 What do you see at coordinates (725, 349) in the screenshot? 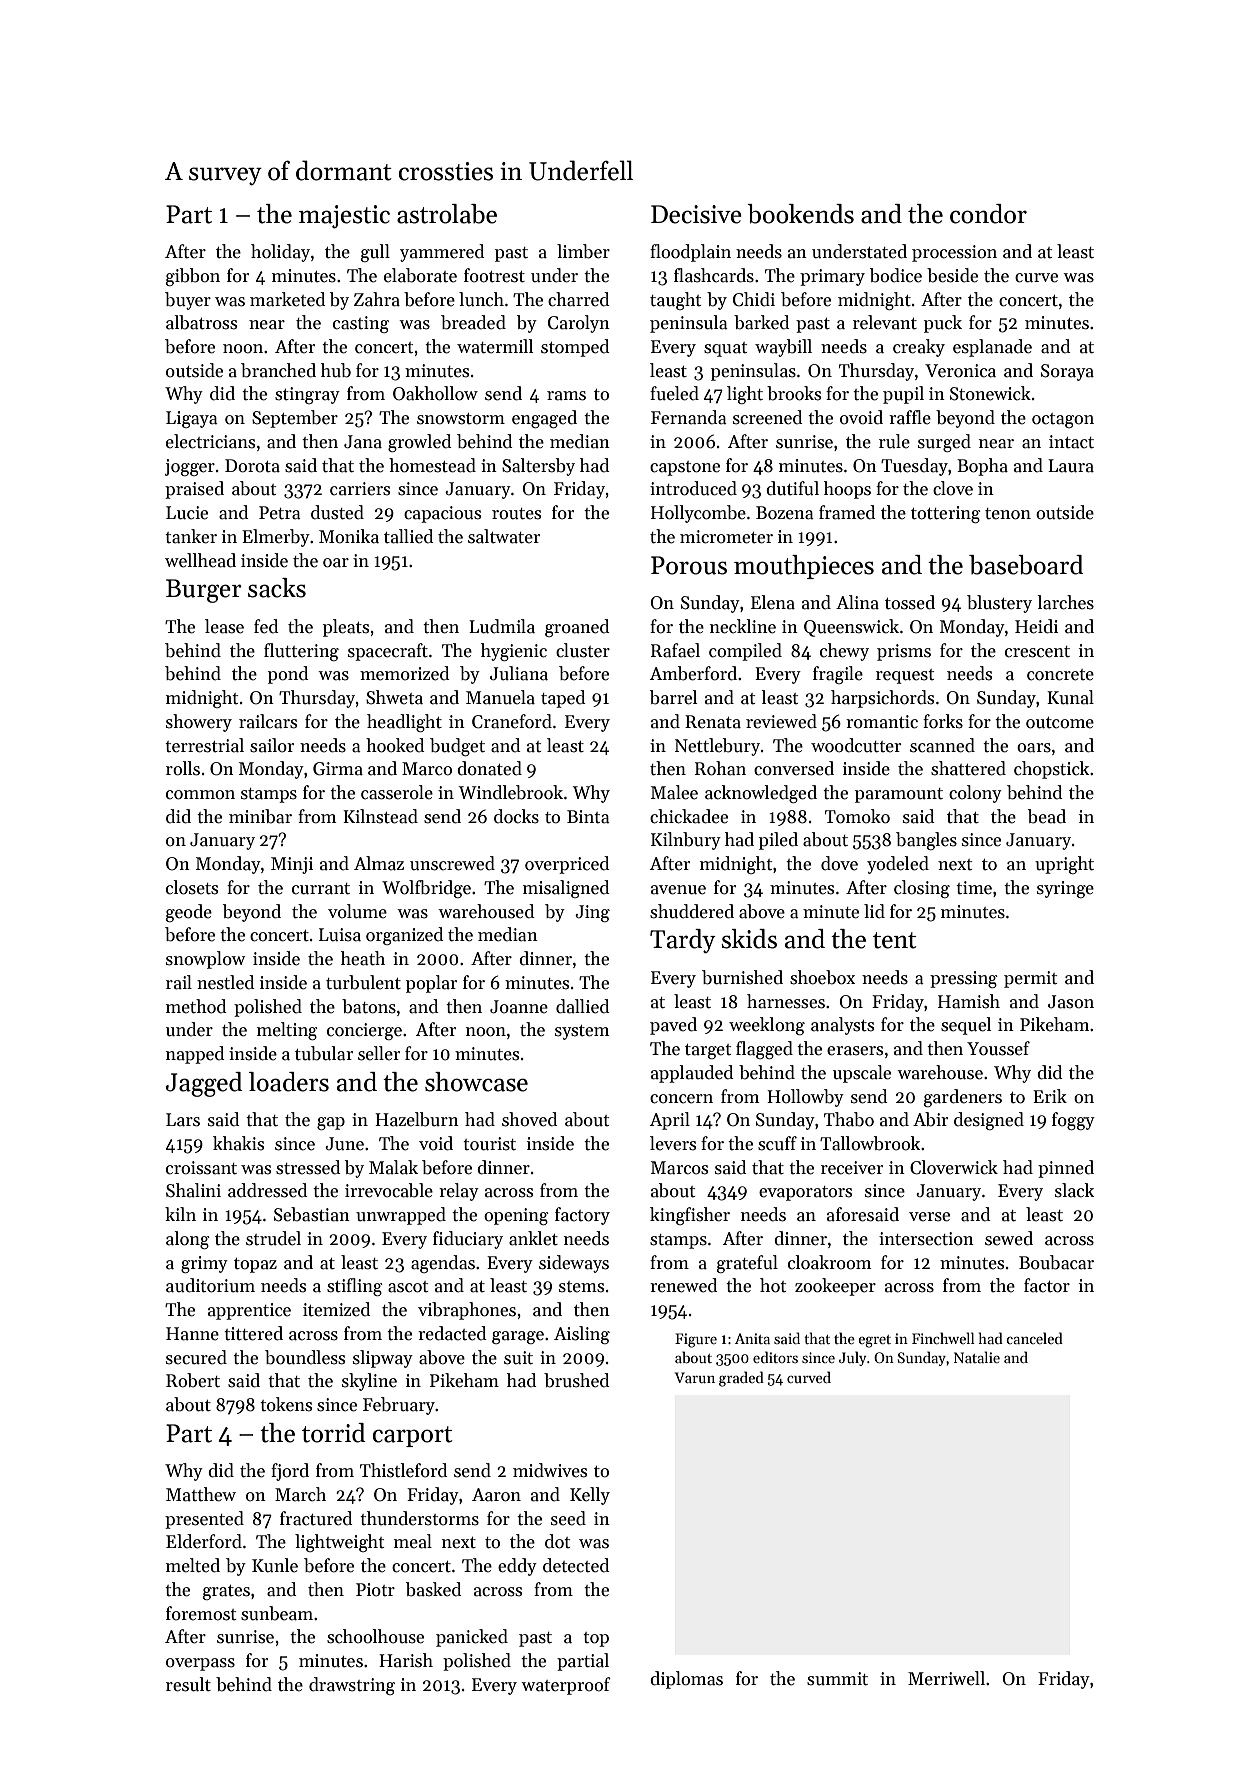
I see `squat` at bounding box center [725, 349].
